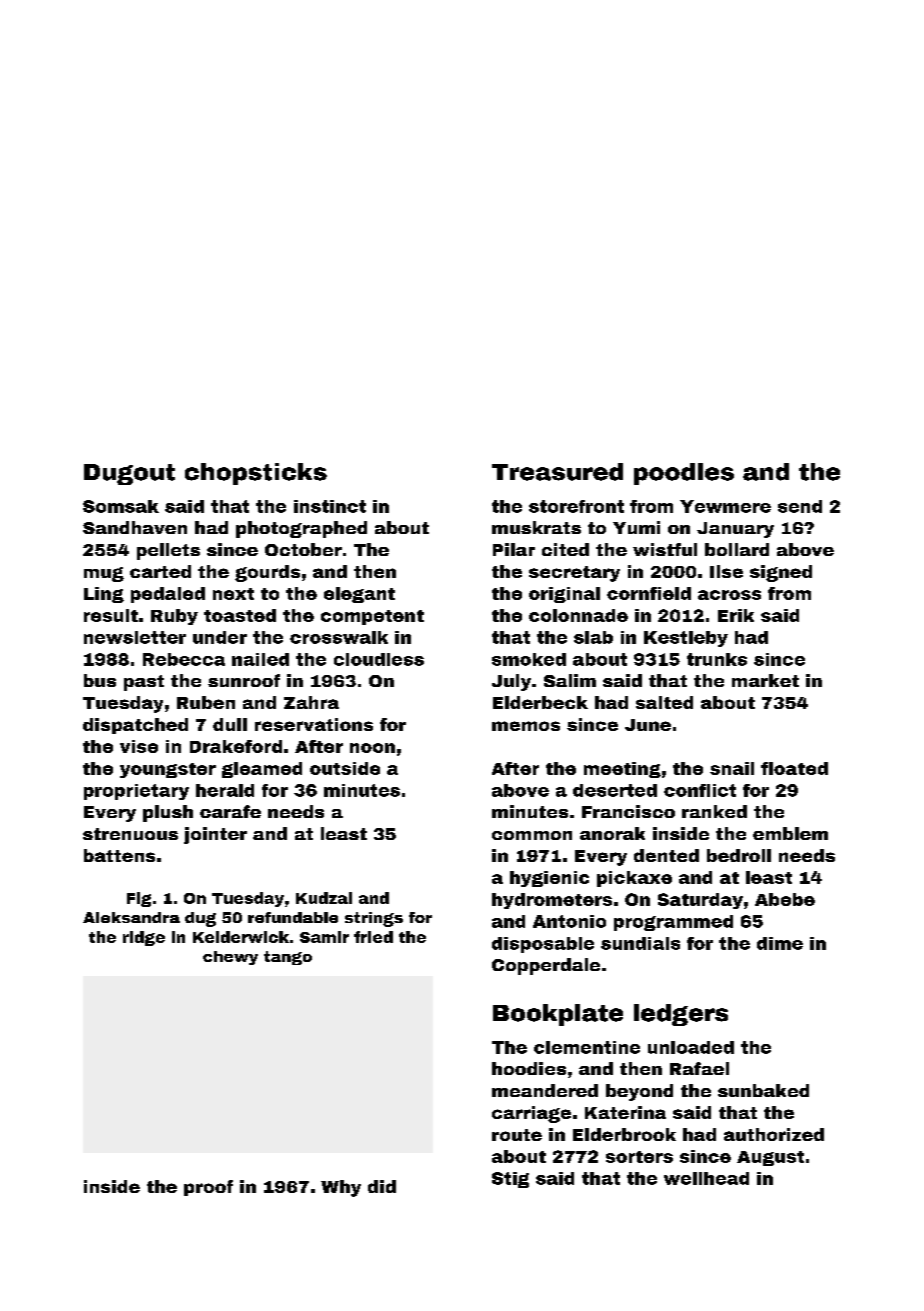  I want to click on herald, so click(225, 790).
